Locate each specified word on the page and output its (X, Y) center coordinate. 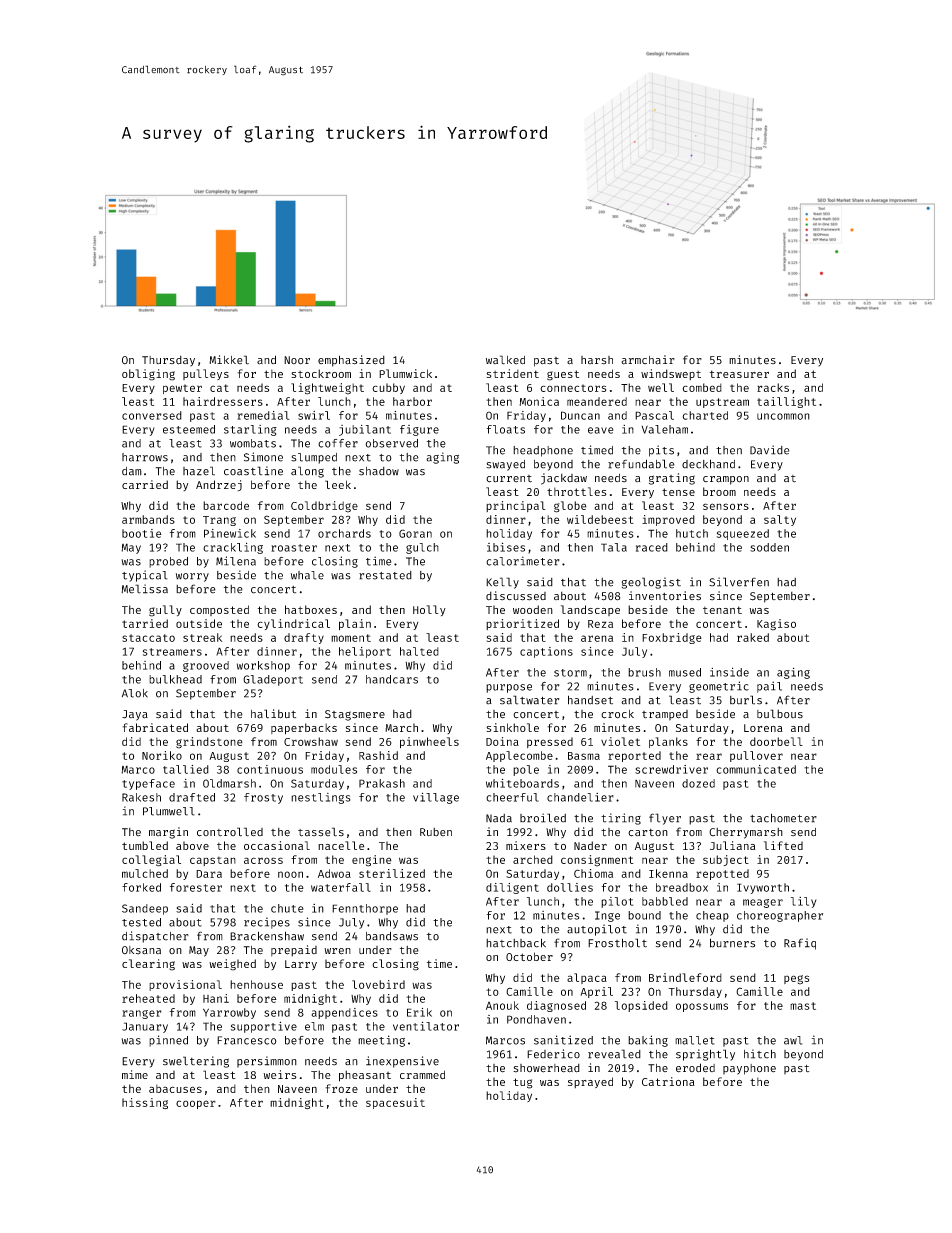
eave (601, 430)
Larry (301, 965)
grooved (206, 666)
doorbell (776, 741)
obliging (148, 375)
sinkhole (512, 727)
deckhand (708, 464)
